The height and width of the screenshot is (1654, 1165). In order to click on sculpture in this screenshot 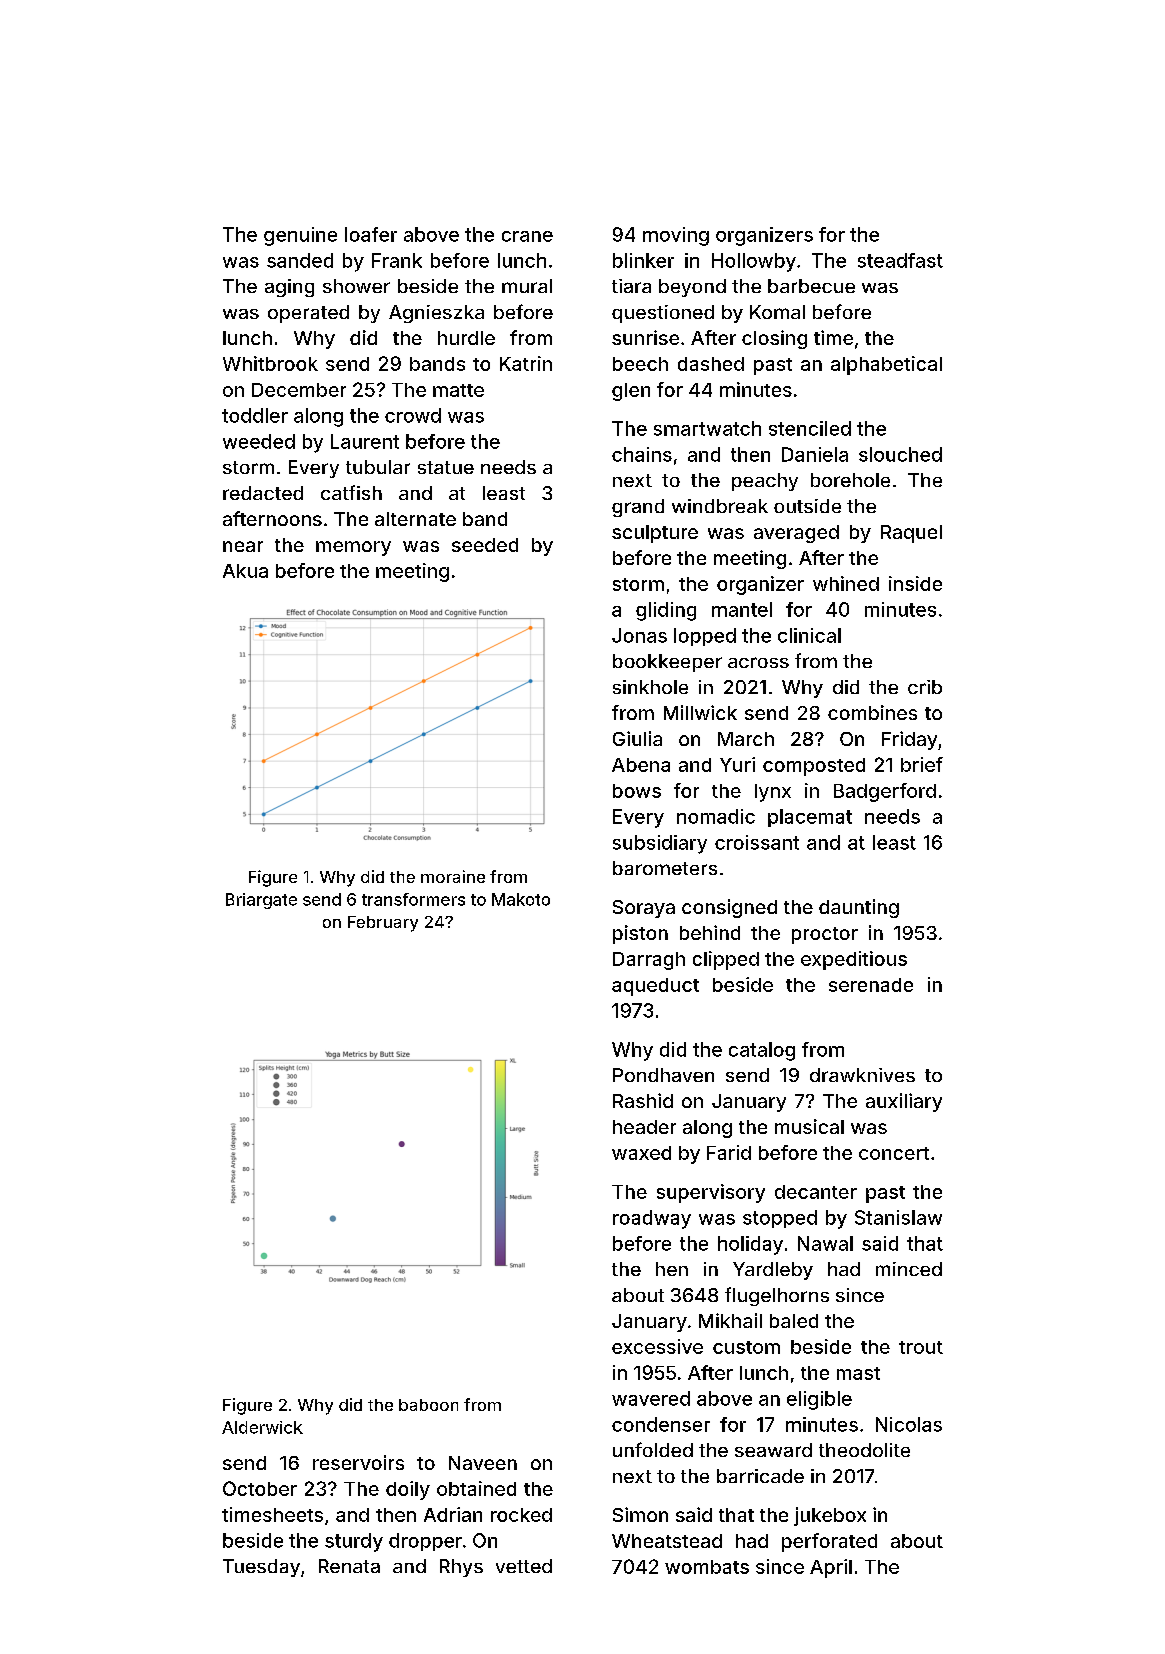, I will do `click(655, 534)`.
